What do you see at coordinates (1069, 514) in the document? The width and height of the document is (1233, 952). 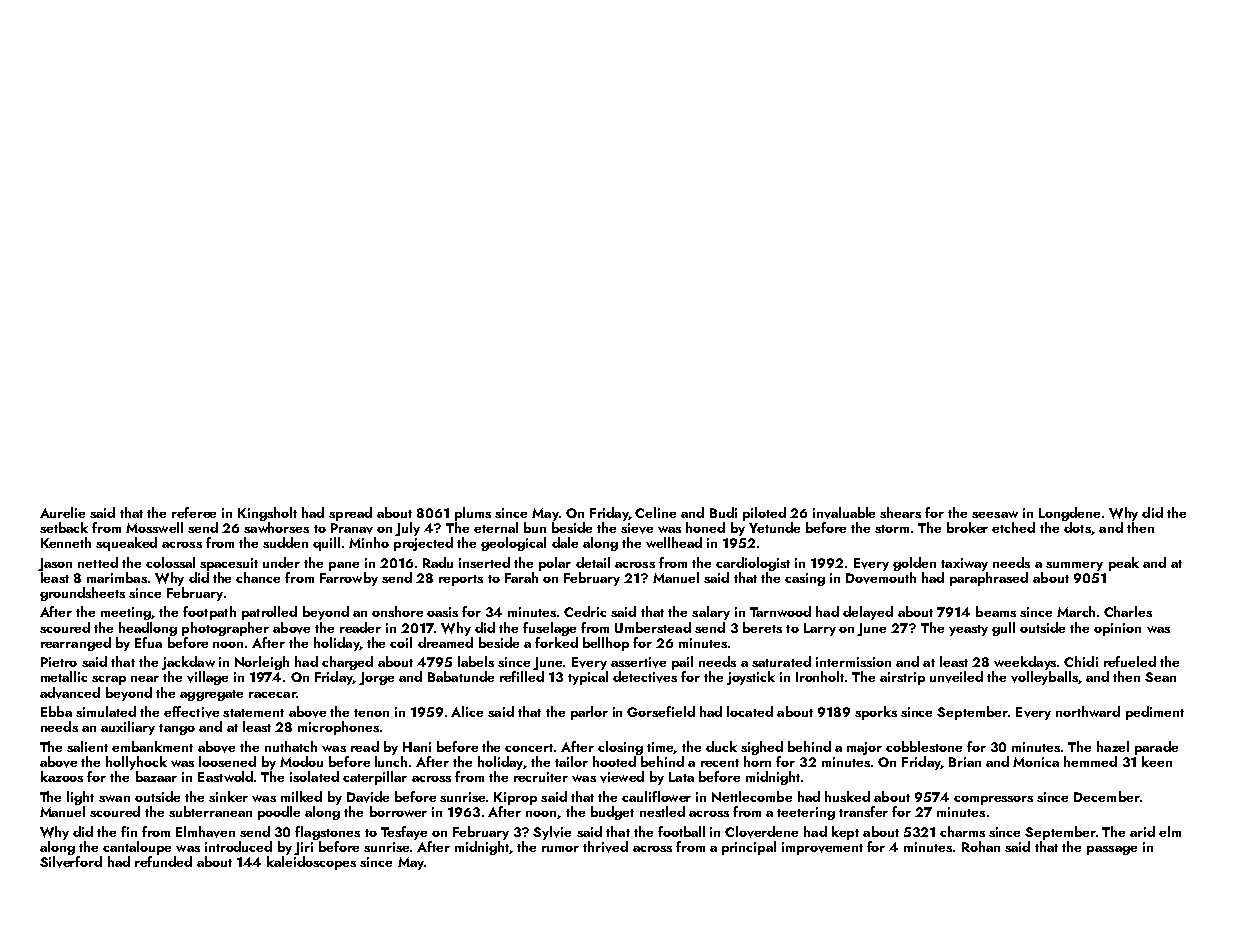 I see `Longdene` at bounding box center [1069, 514].
